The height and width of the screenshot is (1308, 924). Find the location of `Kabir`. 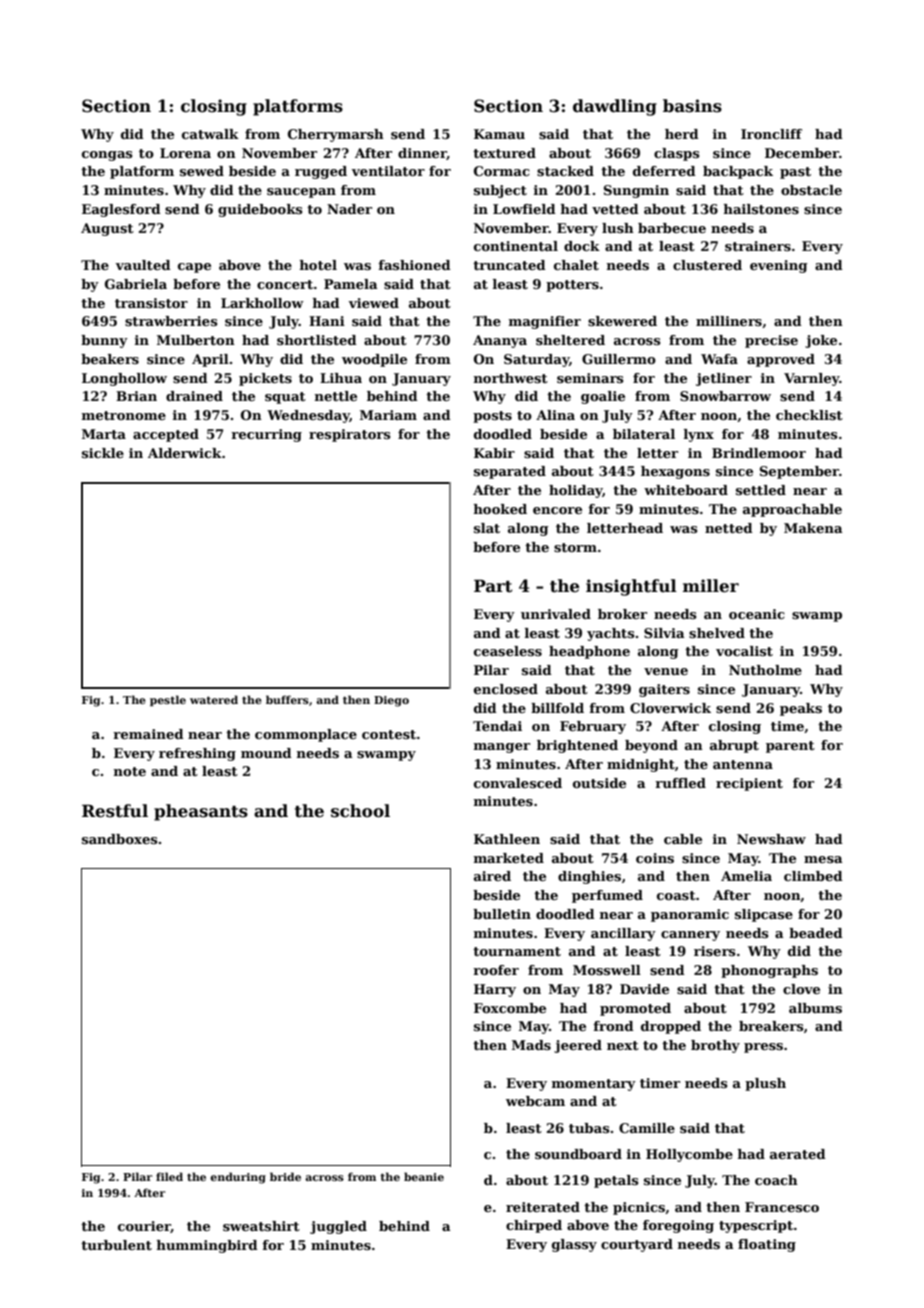

Kabir is located at coordinates (494, 453).
